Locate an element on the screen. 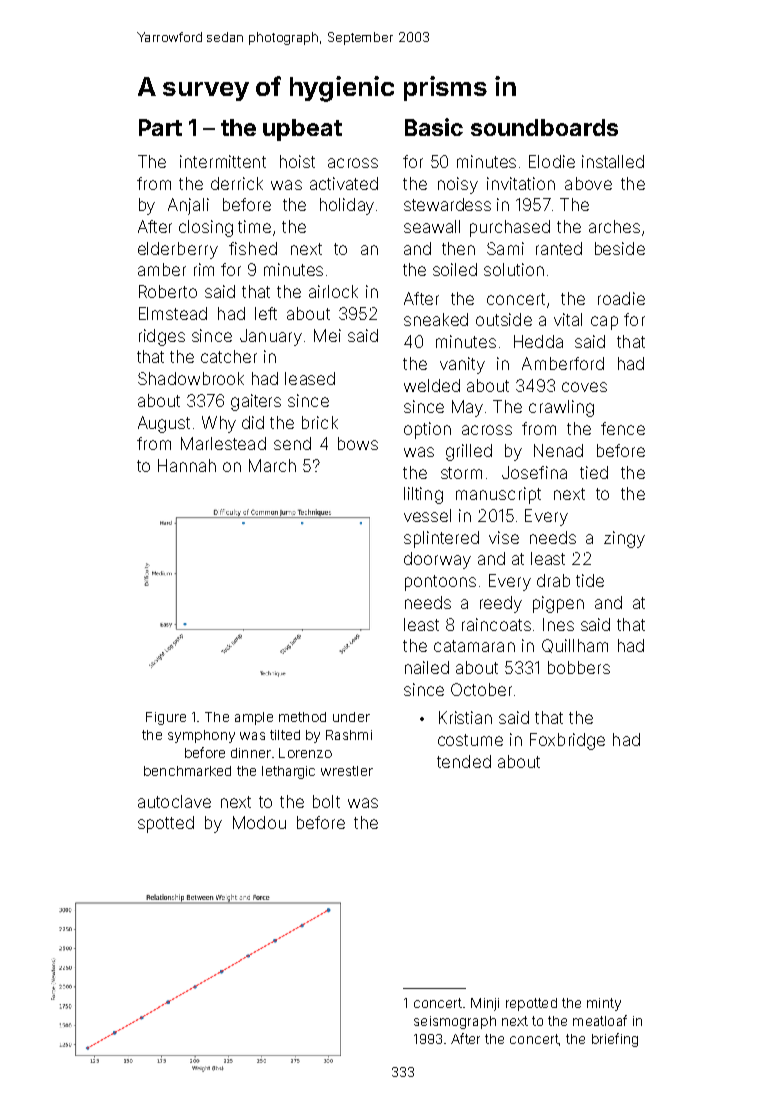 The width and height of the screenshot is (782, 1110). Minji is located at coordinates (485, 1004).
